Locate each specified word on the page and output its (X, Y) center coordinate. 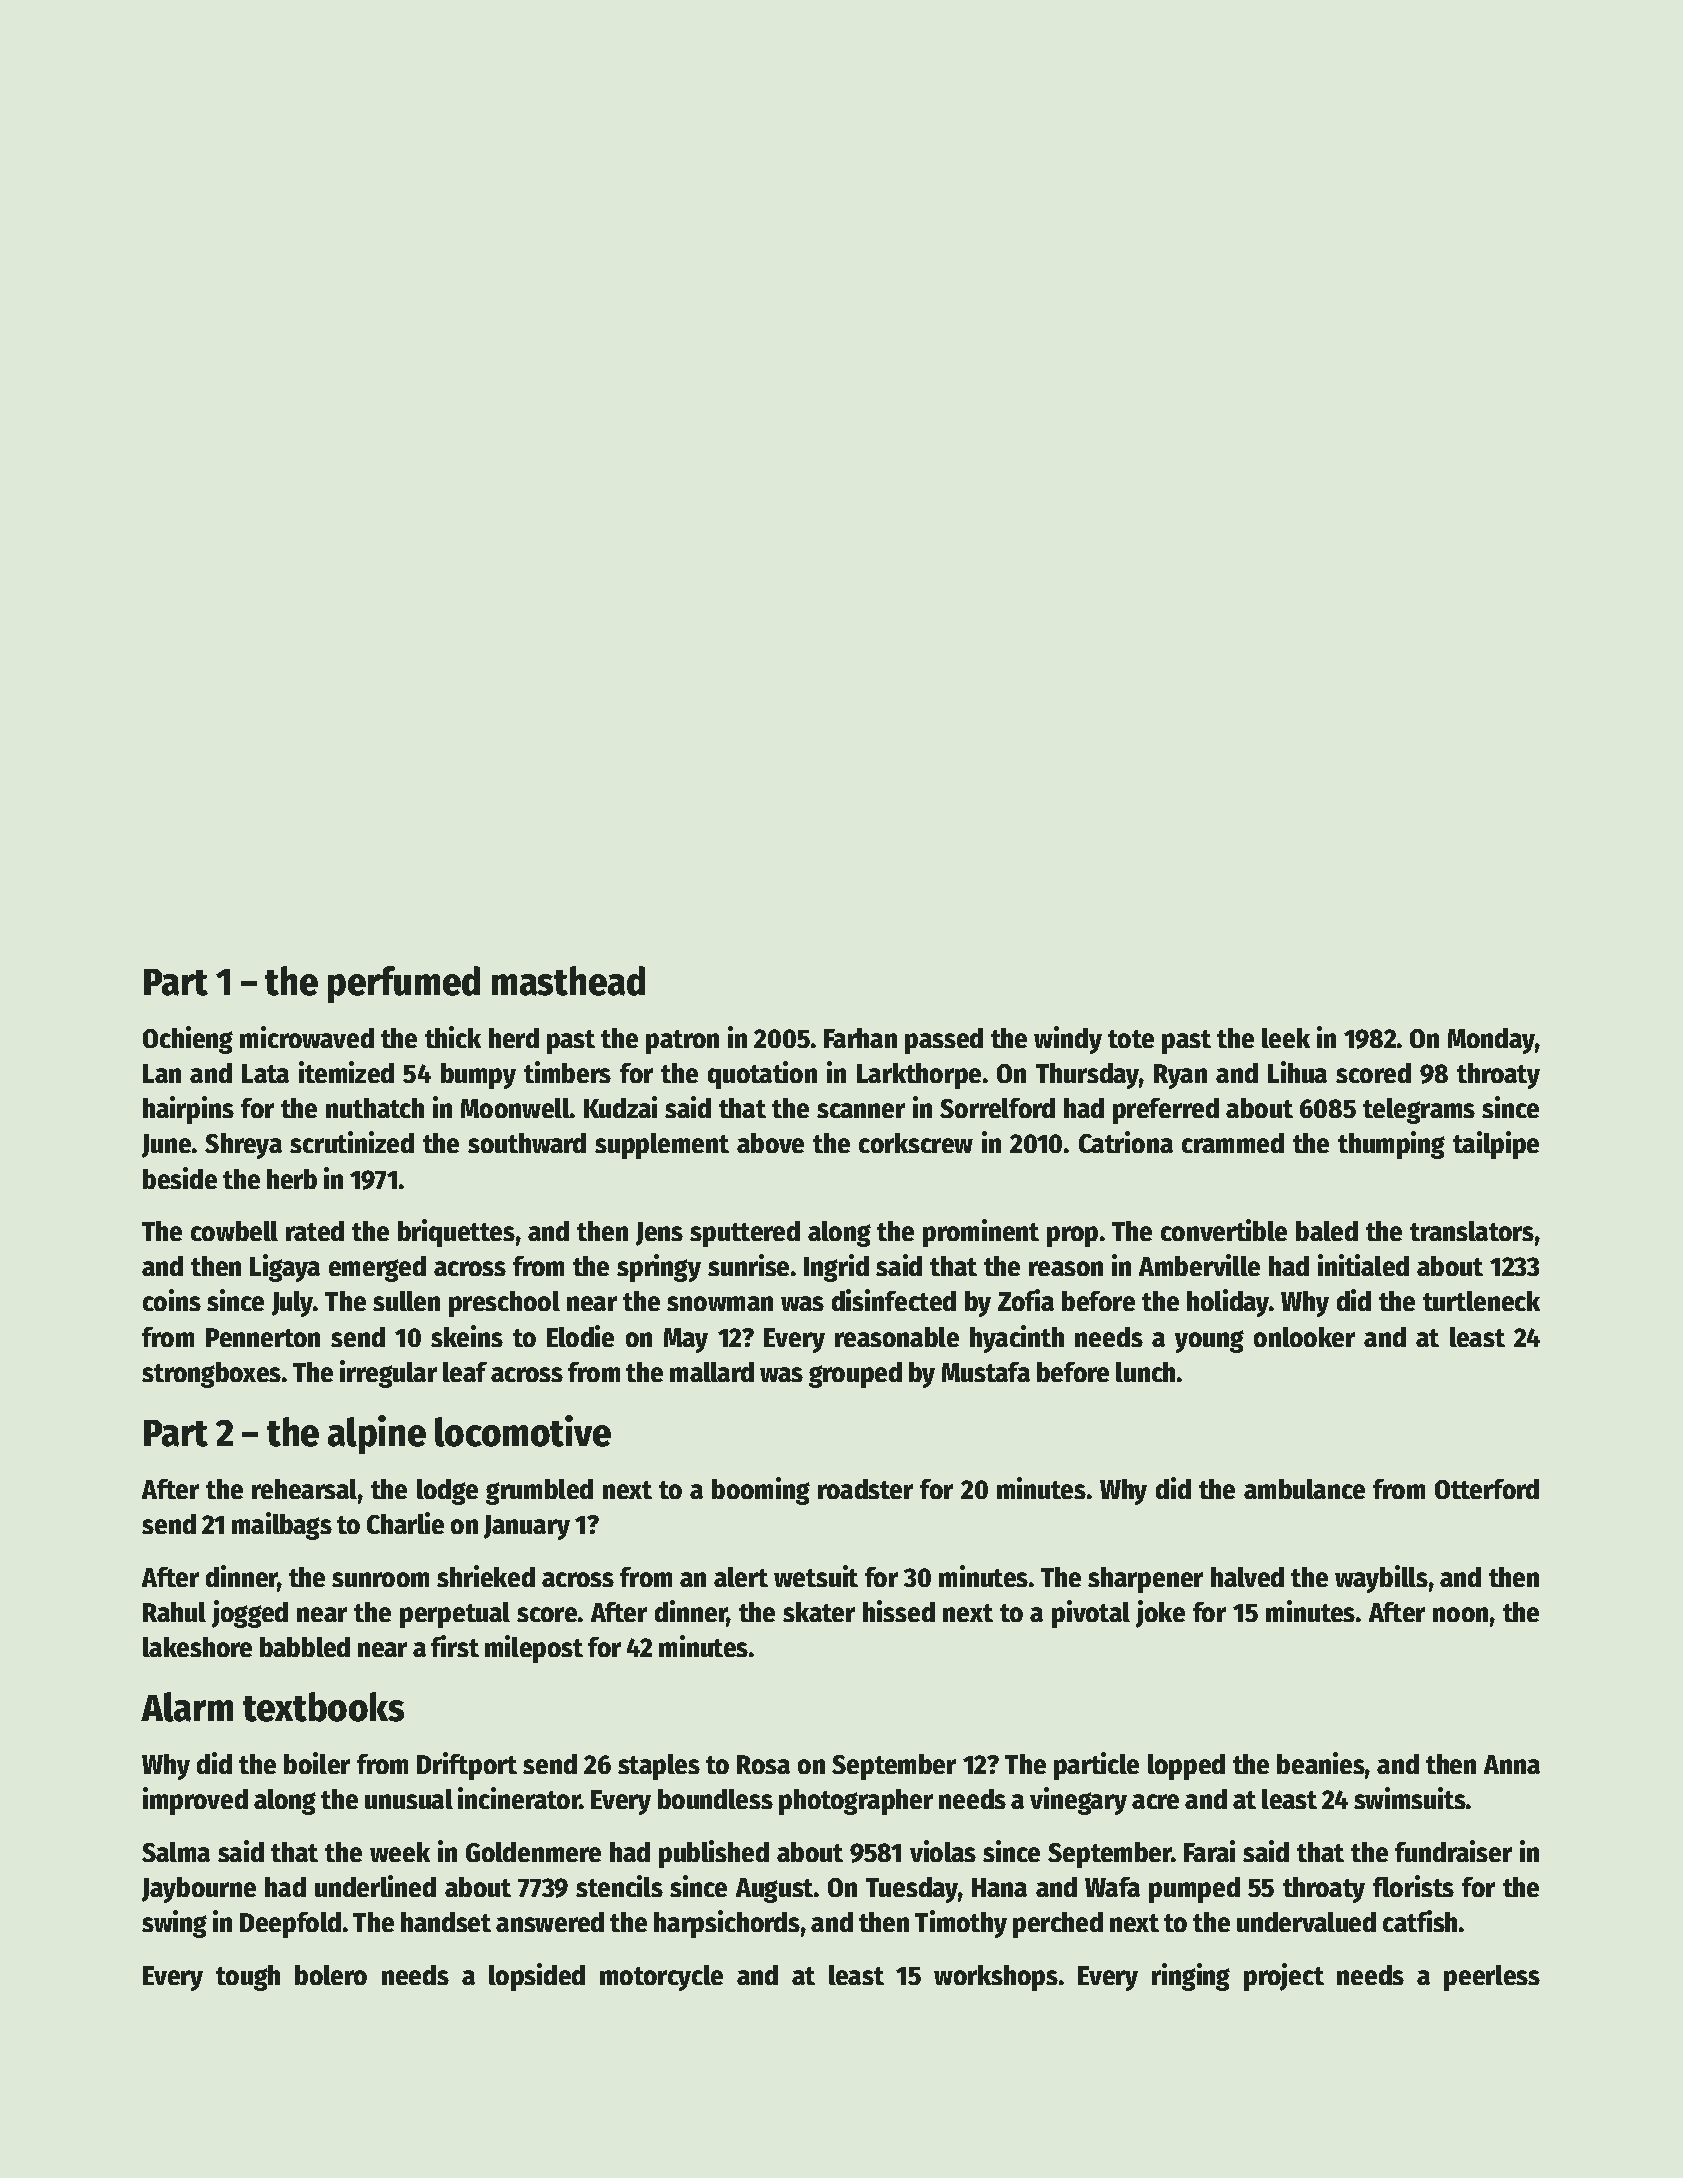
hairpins (188, 1110)
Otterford (1487, 1489)
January (527, 1527)
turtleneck (1481, 1301)
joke (1160, 1614)
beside (180, 1178)
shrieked (486, 1576)
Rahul (174, 1612)
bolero (331, 1975)
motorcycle (661, 1978)
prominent (981, 1233)
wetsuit (816, 1576)
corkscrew (916, 1143)
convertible (1224, 1230)
